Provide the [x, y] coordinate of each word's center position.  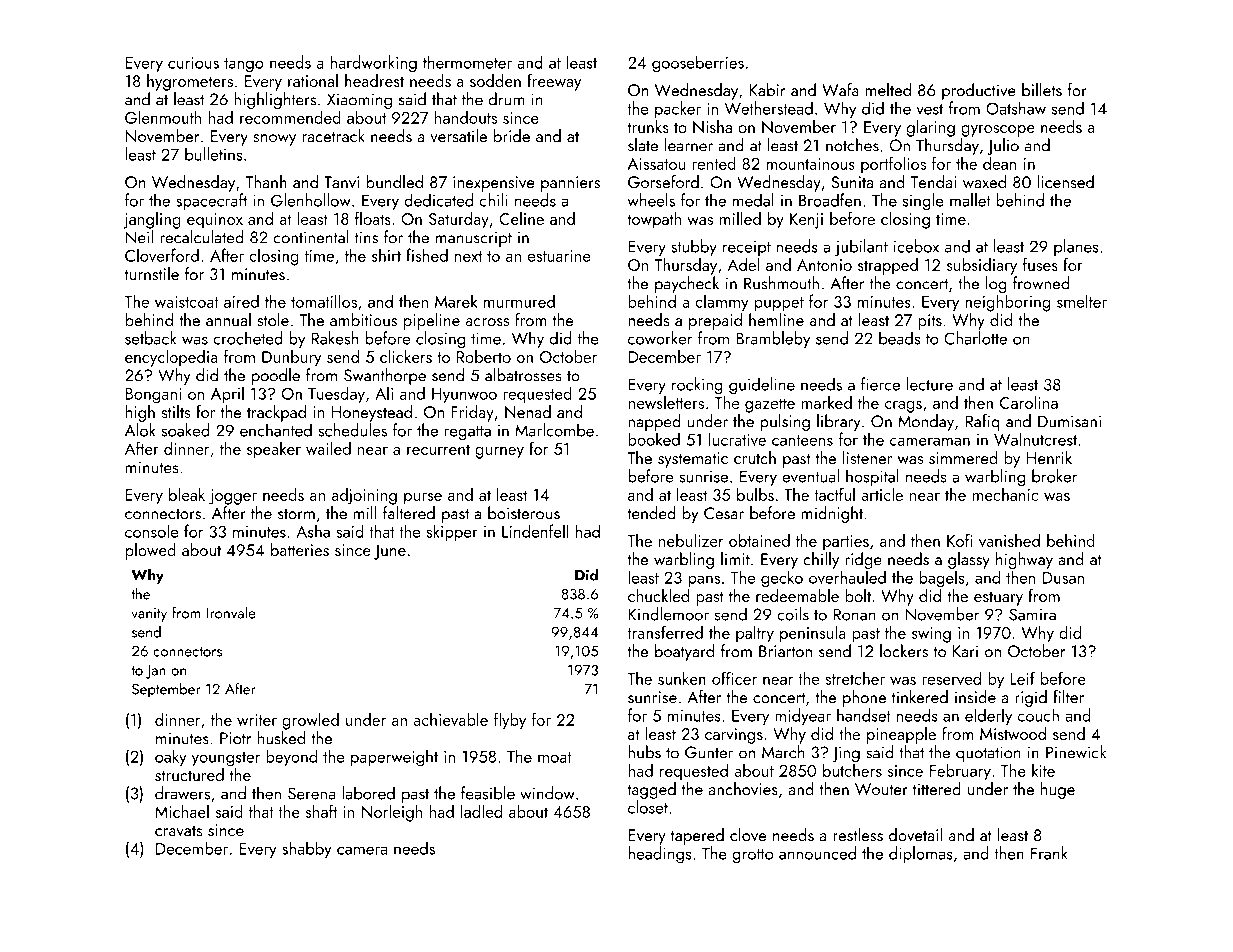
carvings [734, 736]
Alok [140, 430]
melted [888, 90]
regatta [468, 433]
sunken [682, 678]
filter [1068, 697]
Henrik [1049, 457]
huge [1058, 790]
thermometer [467, 62]
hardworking [373, 64]
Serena [312, 793]
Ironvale [231, 612]
